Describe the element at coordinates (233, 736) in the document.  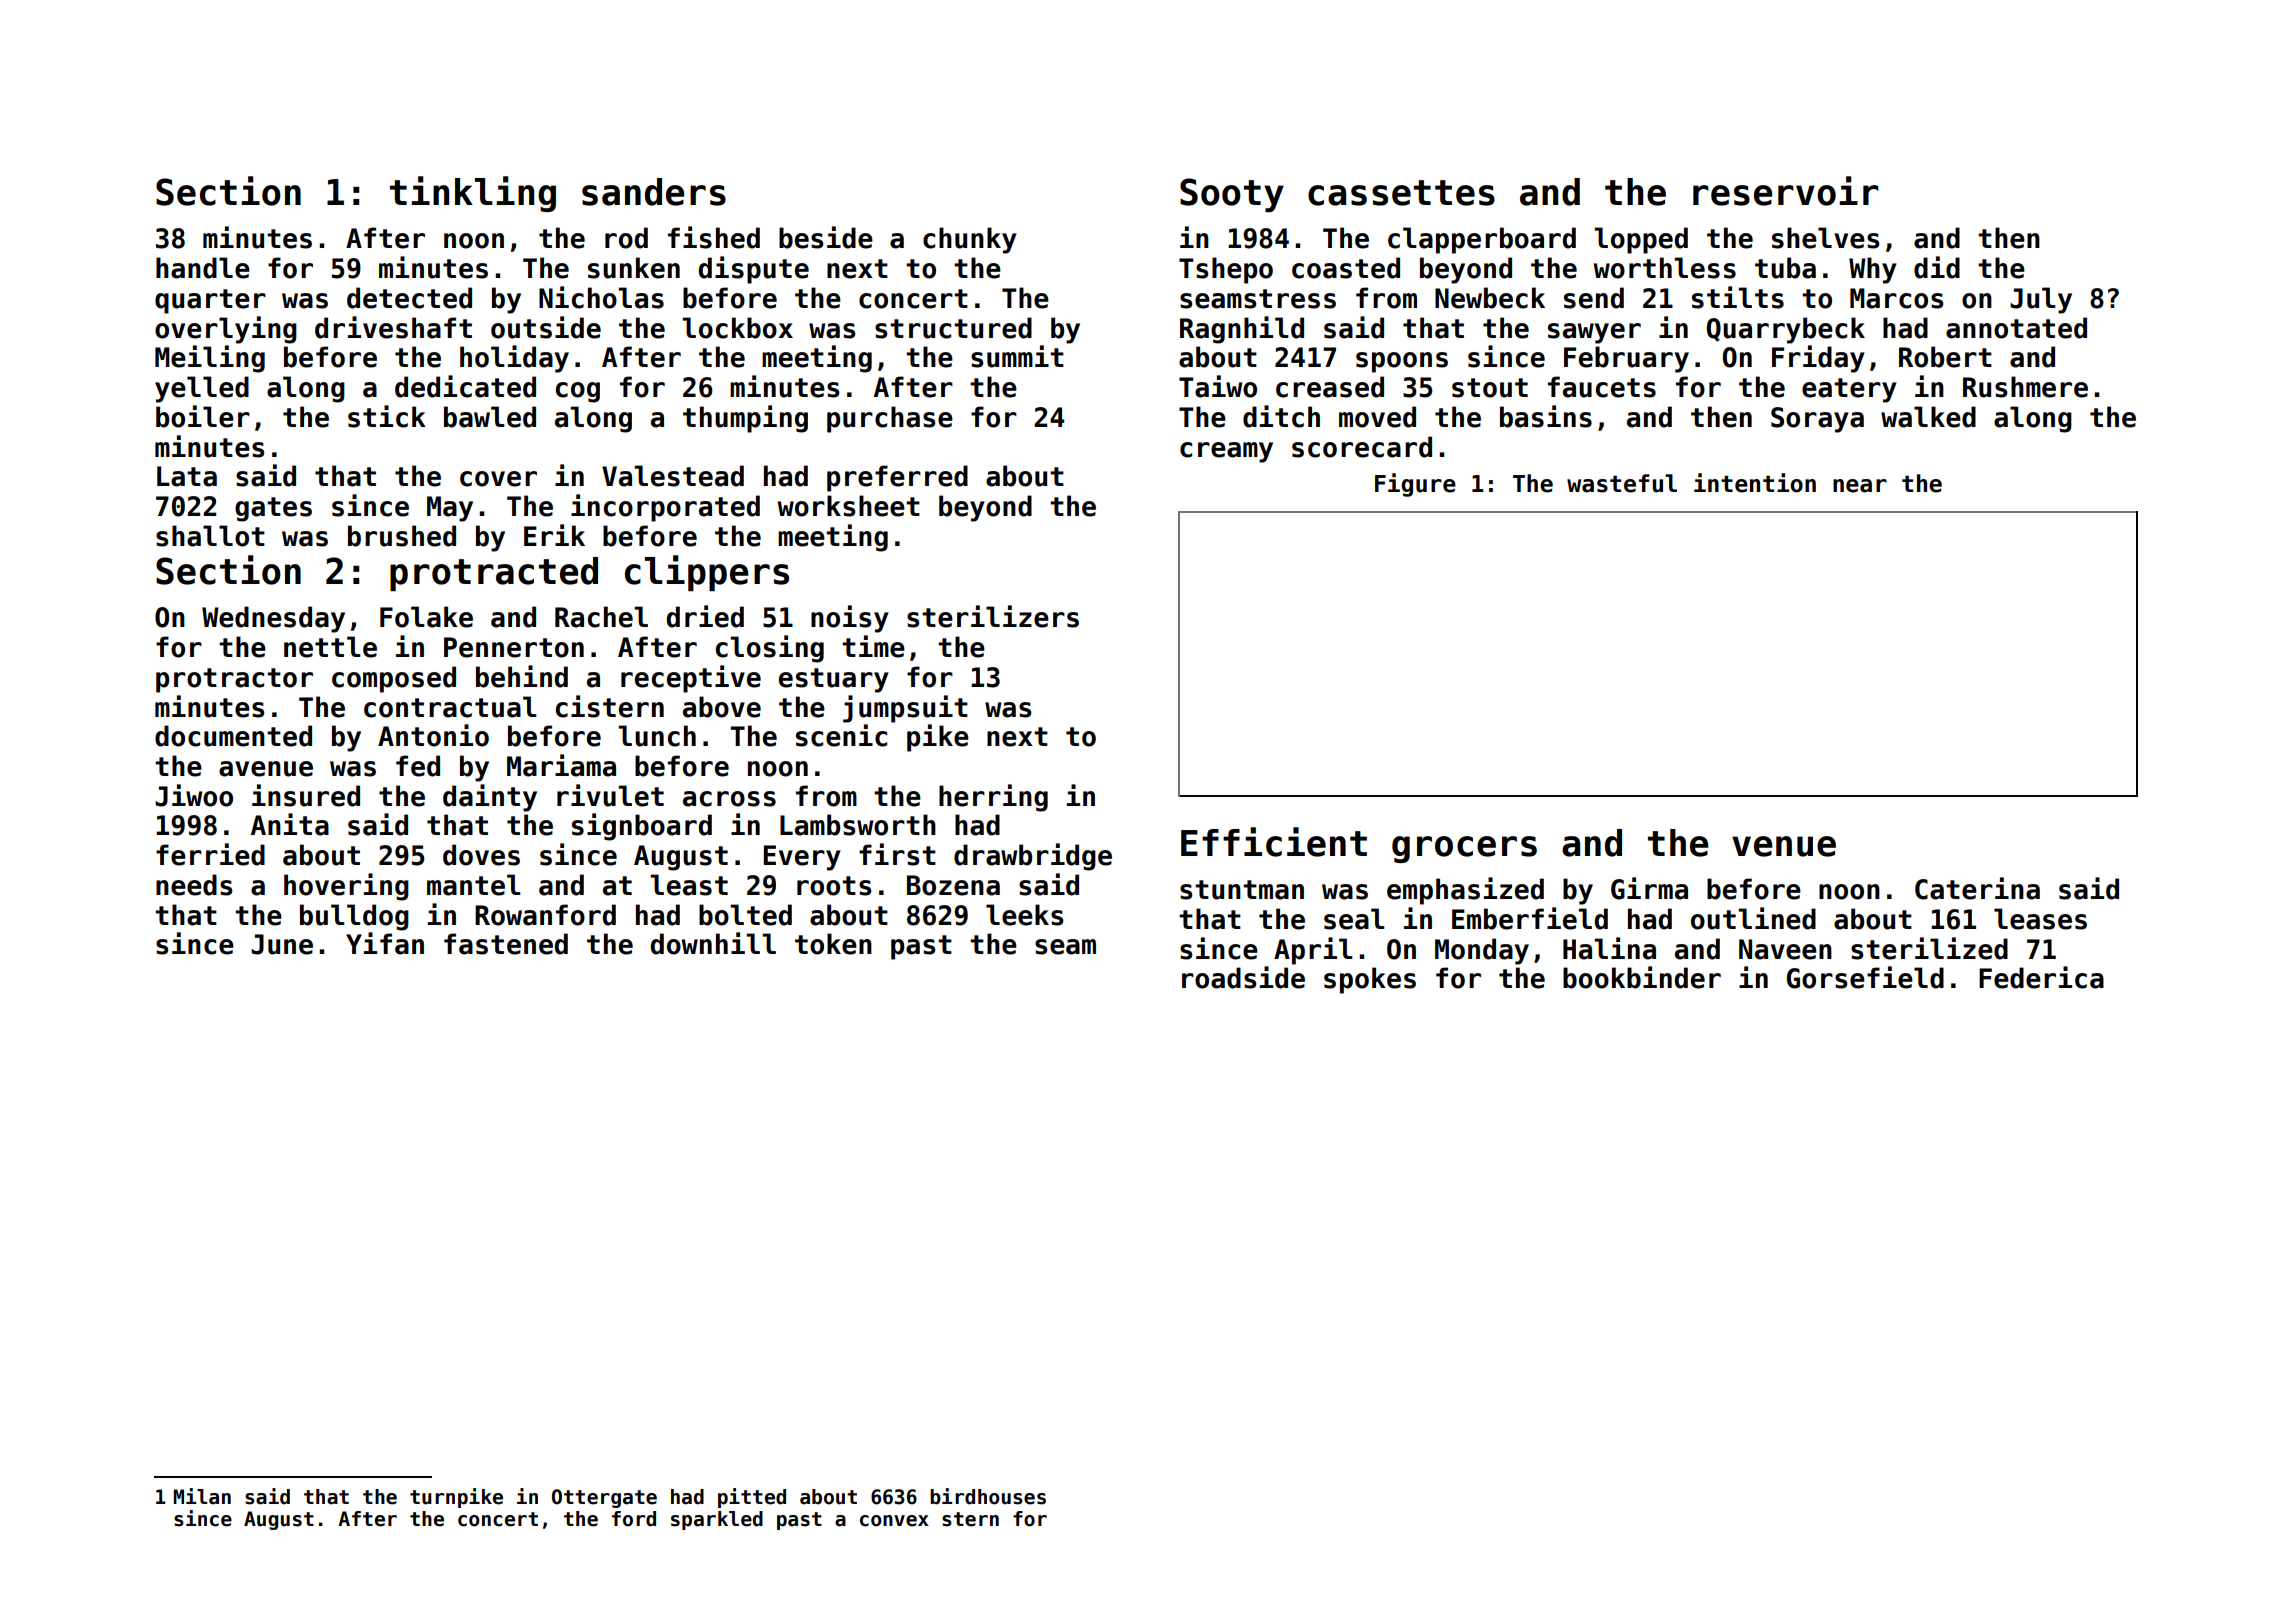
I see `documented` at that location.
